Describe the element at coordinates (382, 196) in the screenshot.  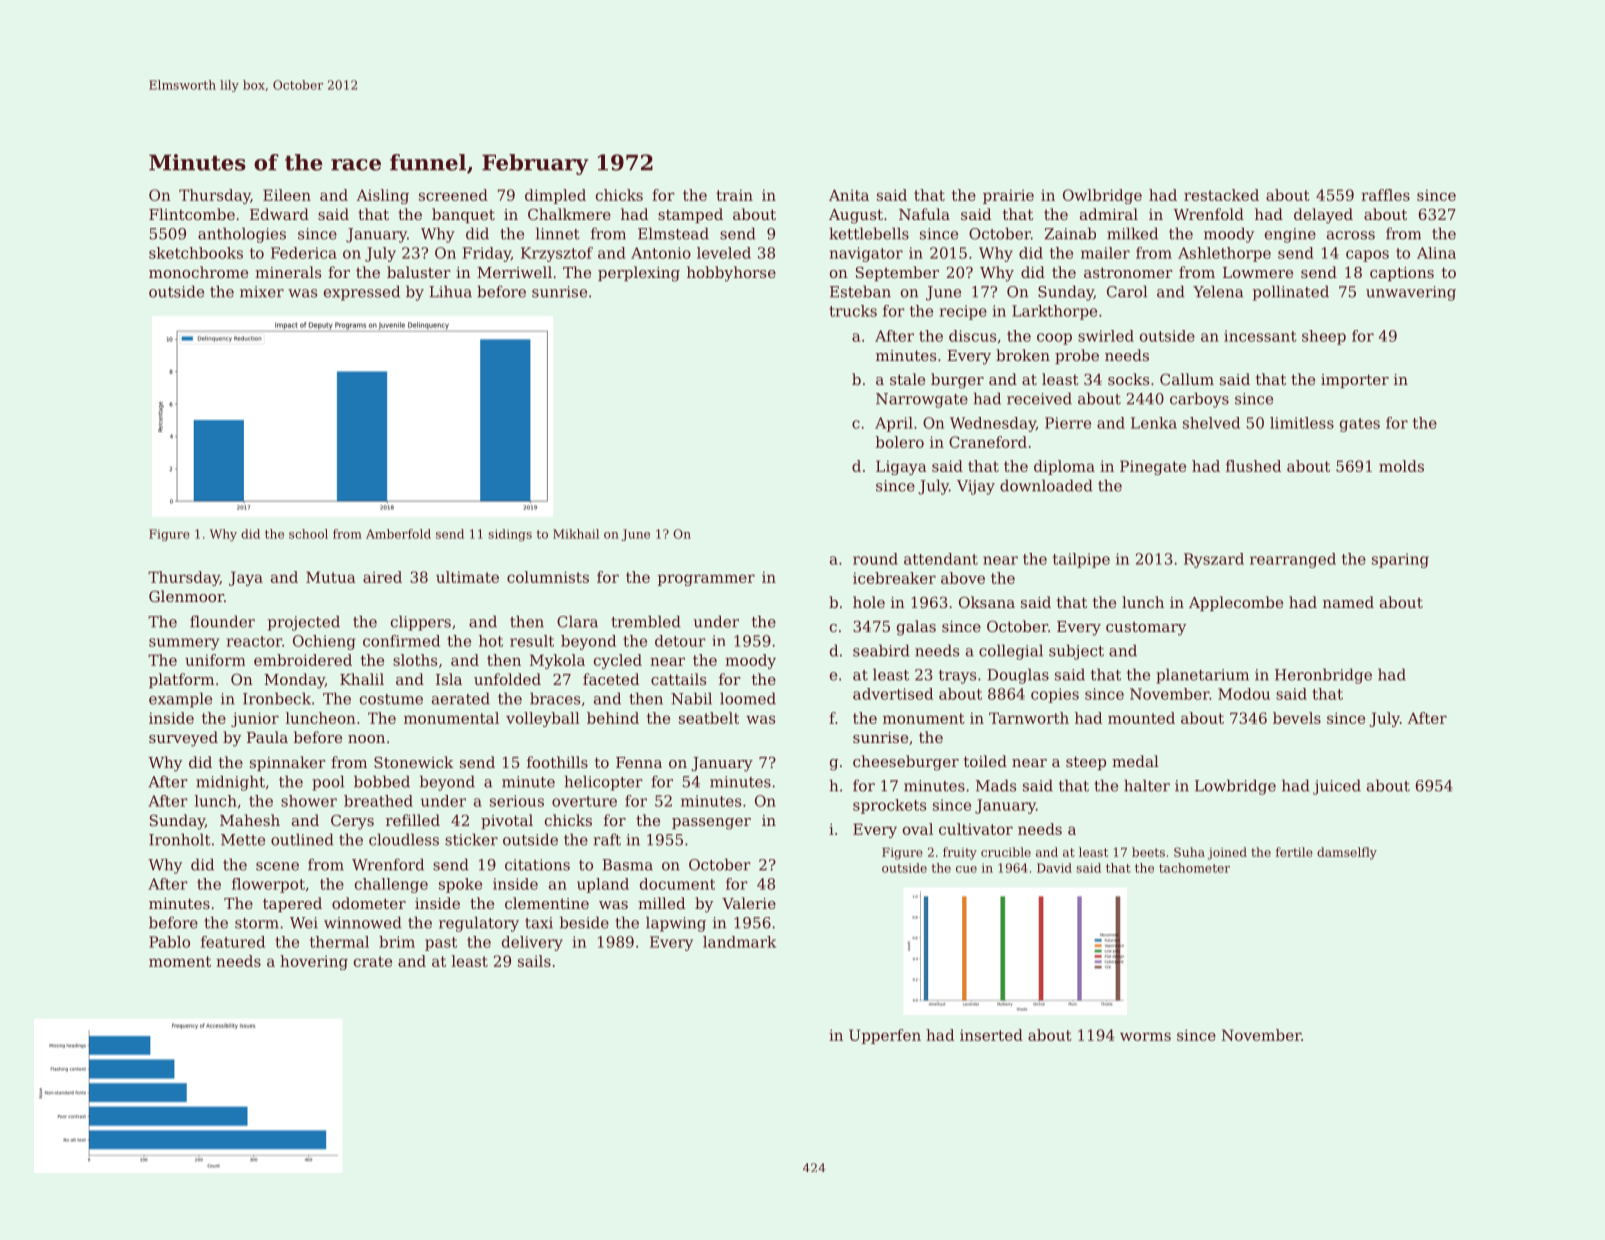
I see `Aisling` at that location.
